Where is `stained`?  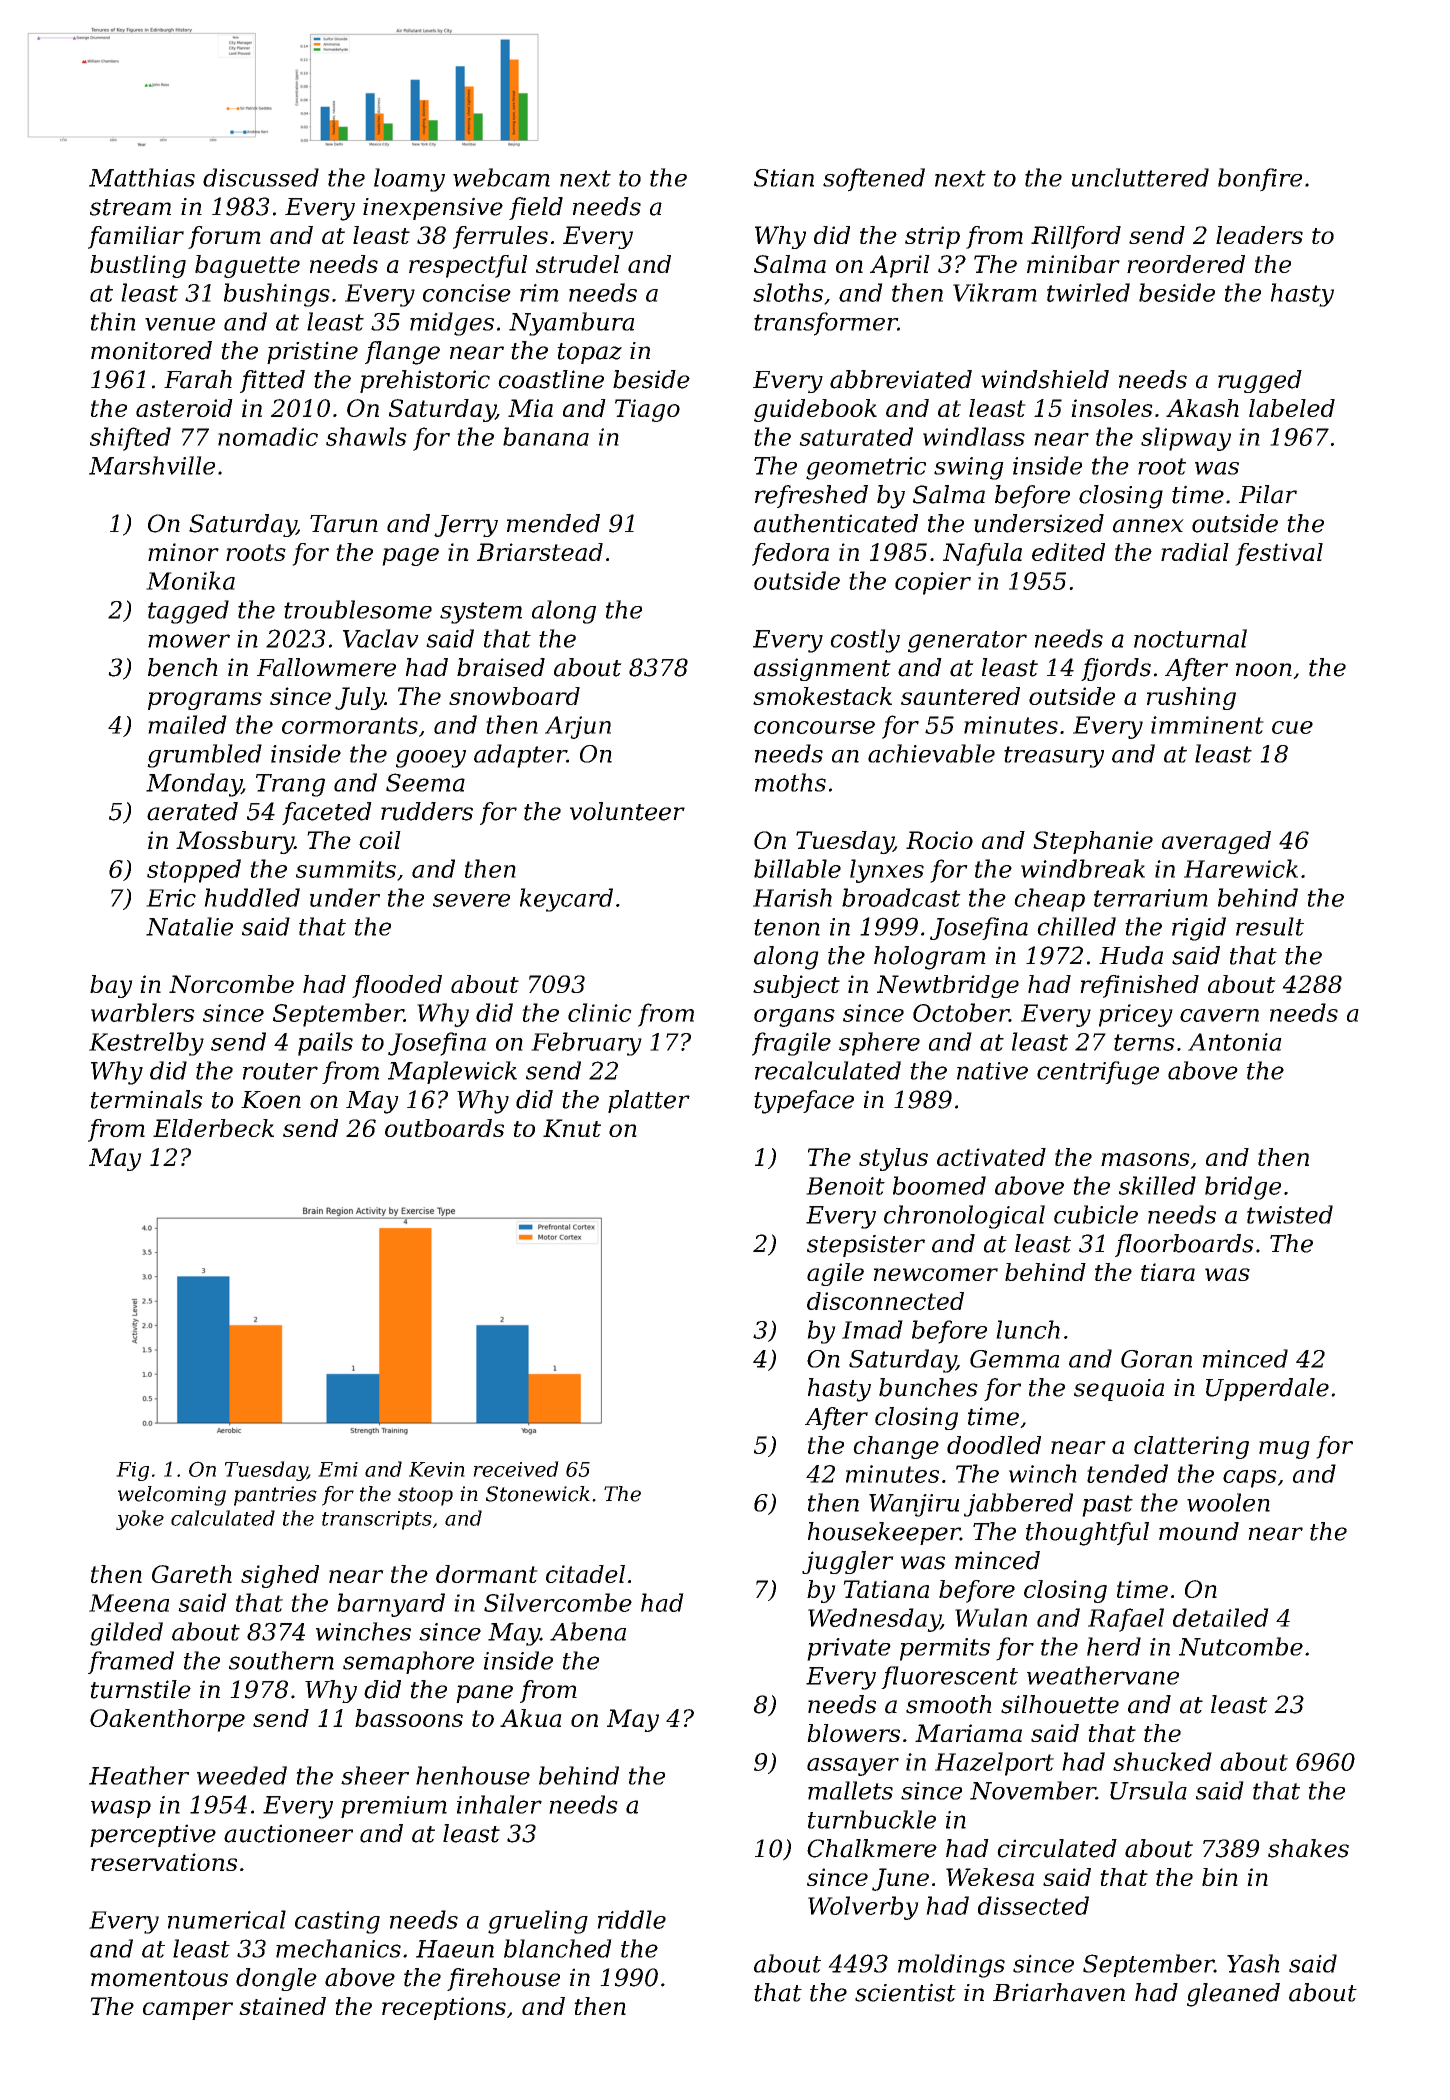
stained is located at coordinates (282, 2006).
